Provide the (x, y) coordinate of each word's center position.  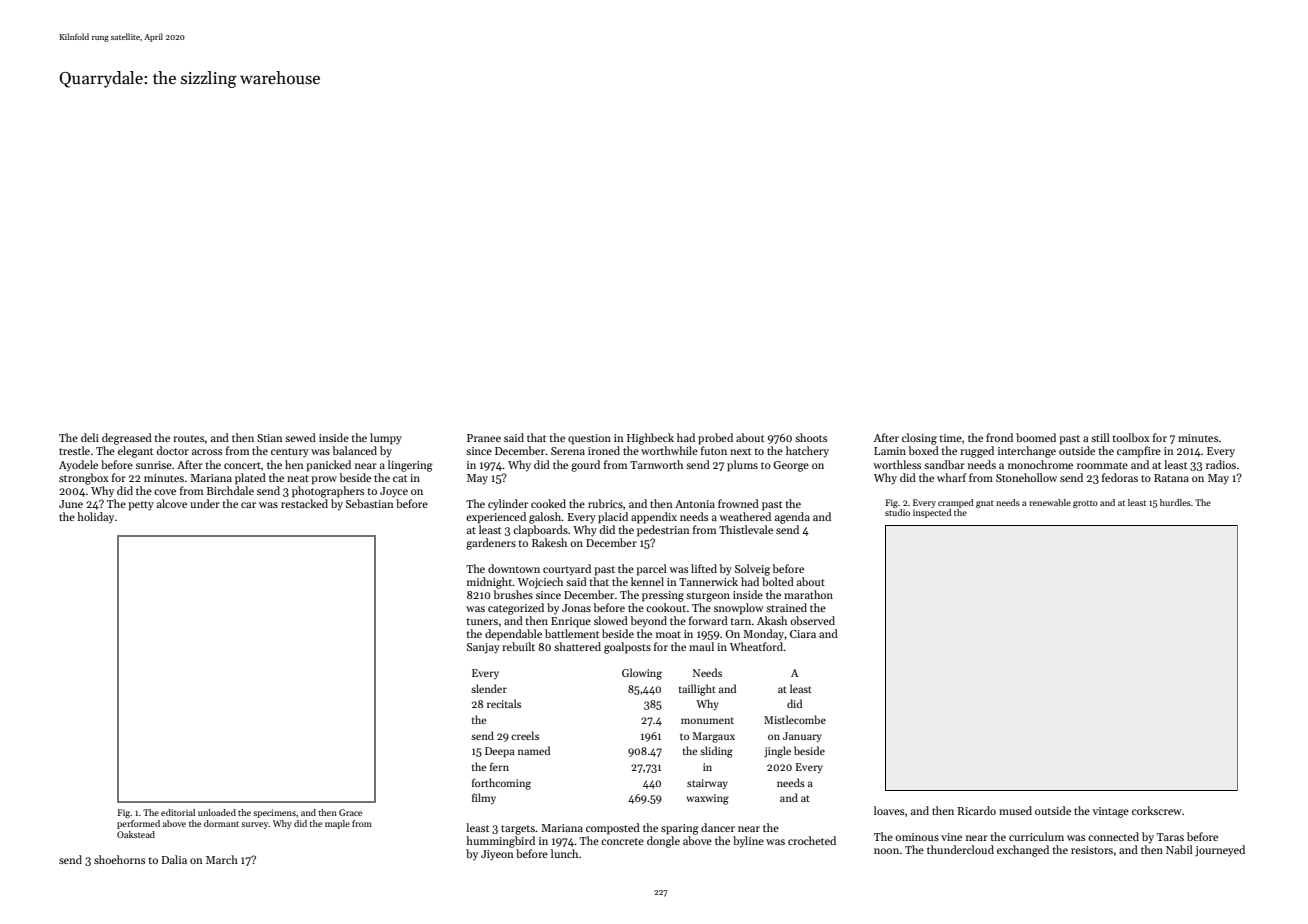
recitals (504, 703)
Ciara (803, 634)
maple (337, 824)
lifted (704, 568)
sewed (300, 437)
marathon (808, 594)
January (802, 737)
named (534, 750)
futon (714, 450)
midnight (490, 583)
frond (999, 437)
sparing (680, 829)
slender (489, 688)
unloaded (217, 812)
